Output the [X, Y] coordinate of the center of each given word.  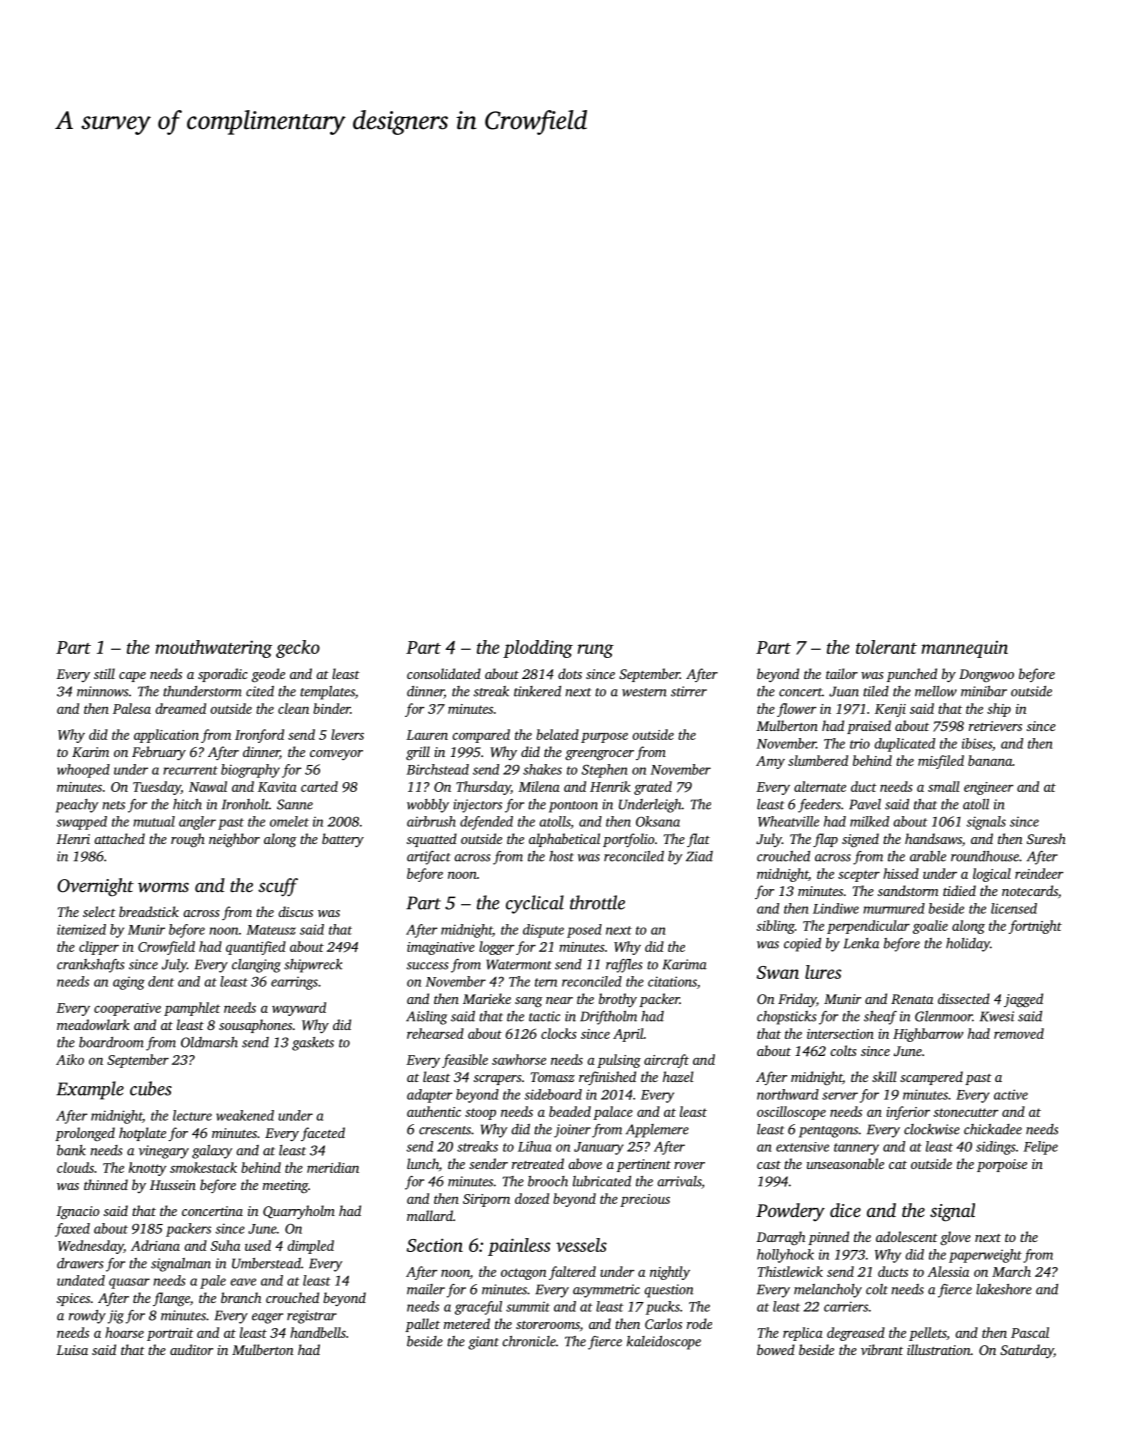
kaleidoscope [664, 1343]
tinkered [537, 691]
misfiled [941, 762]
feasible [465, 1061]
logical [992, 875]
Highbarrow [928, 1035]
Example [90, 1090]
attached [119, 838]
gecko [298, 649]
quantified [256, 948]
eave [243, 1282]
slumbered [818, 760]
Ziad [699, 856]
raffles [624, 966]
